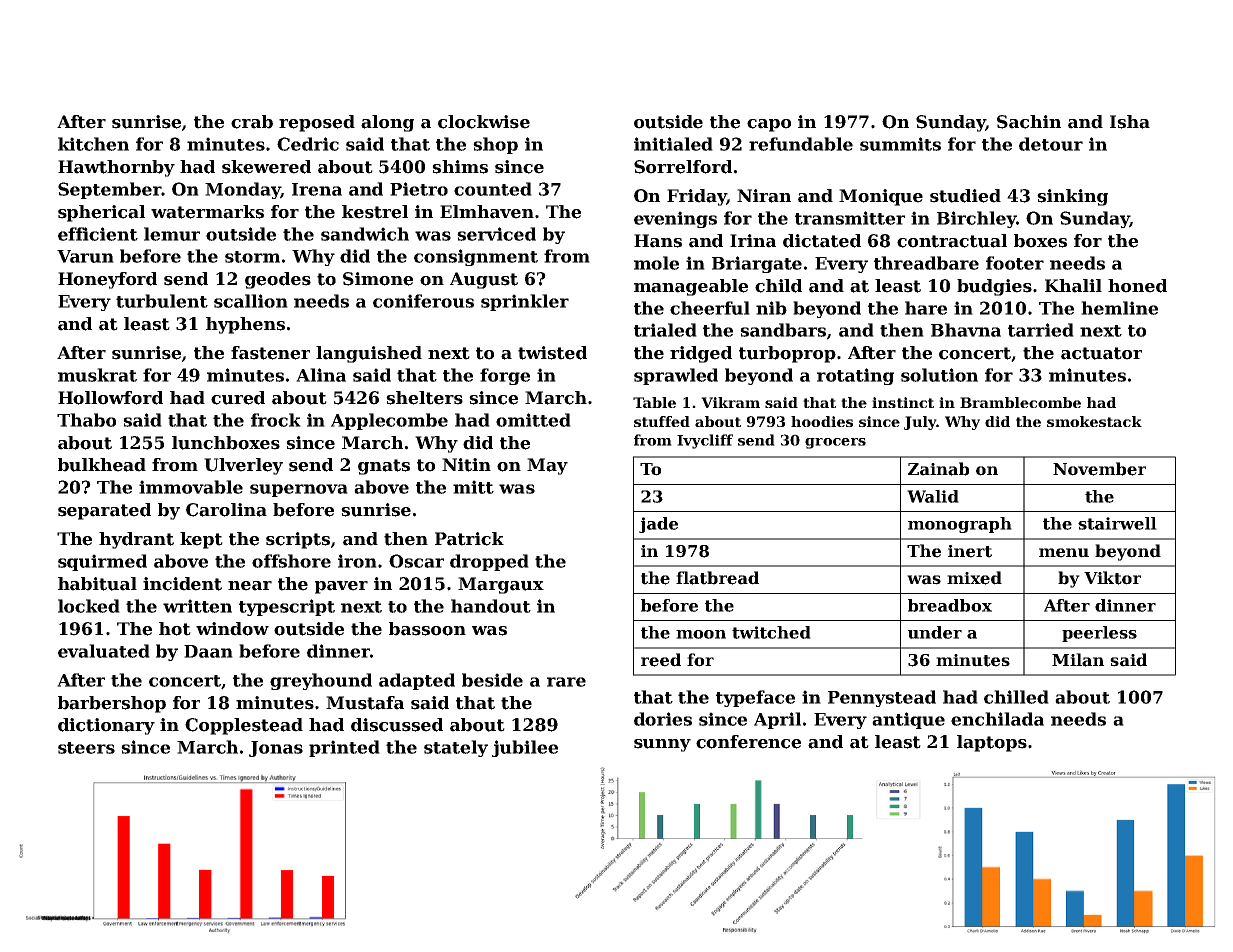  I want to click on moon, so click(701, 634).
